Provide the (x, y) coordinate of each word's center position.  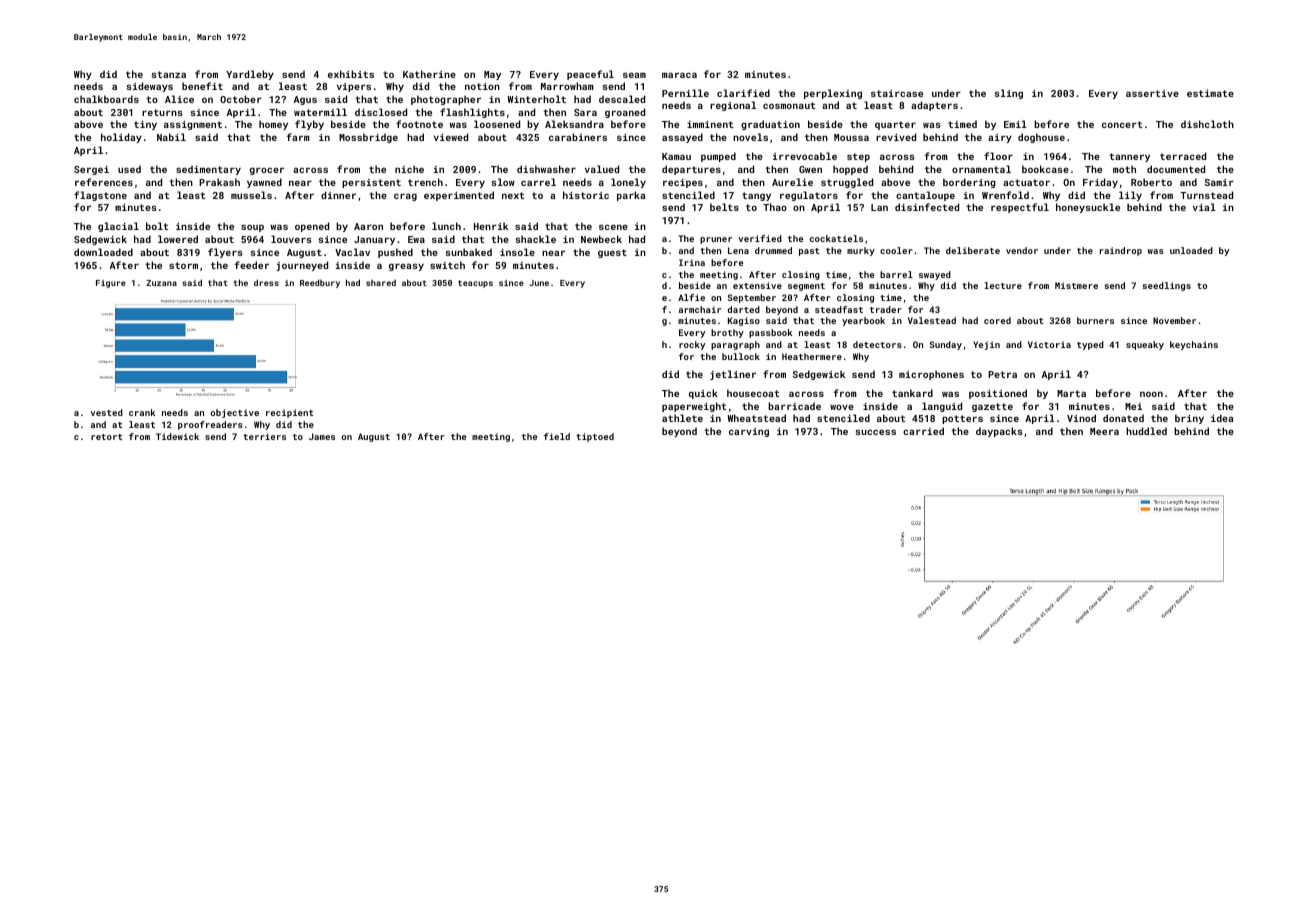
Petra (1002, 374)
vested (107, 412)
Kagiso (744, 321)
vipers (354, 87)
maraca (679, 75)
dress (266, 282)
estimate (1210, 93)
